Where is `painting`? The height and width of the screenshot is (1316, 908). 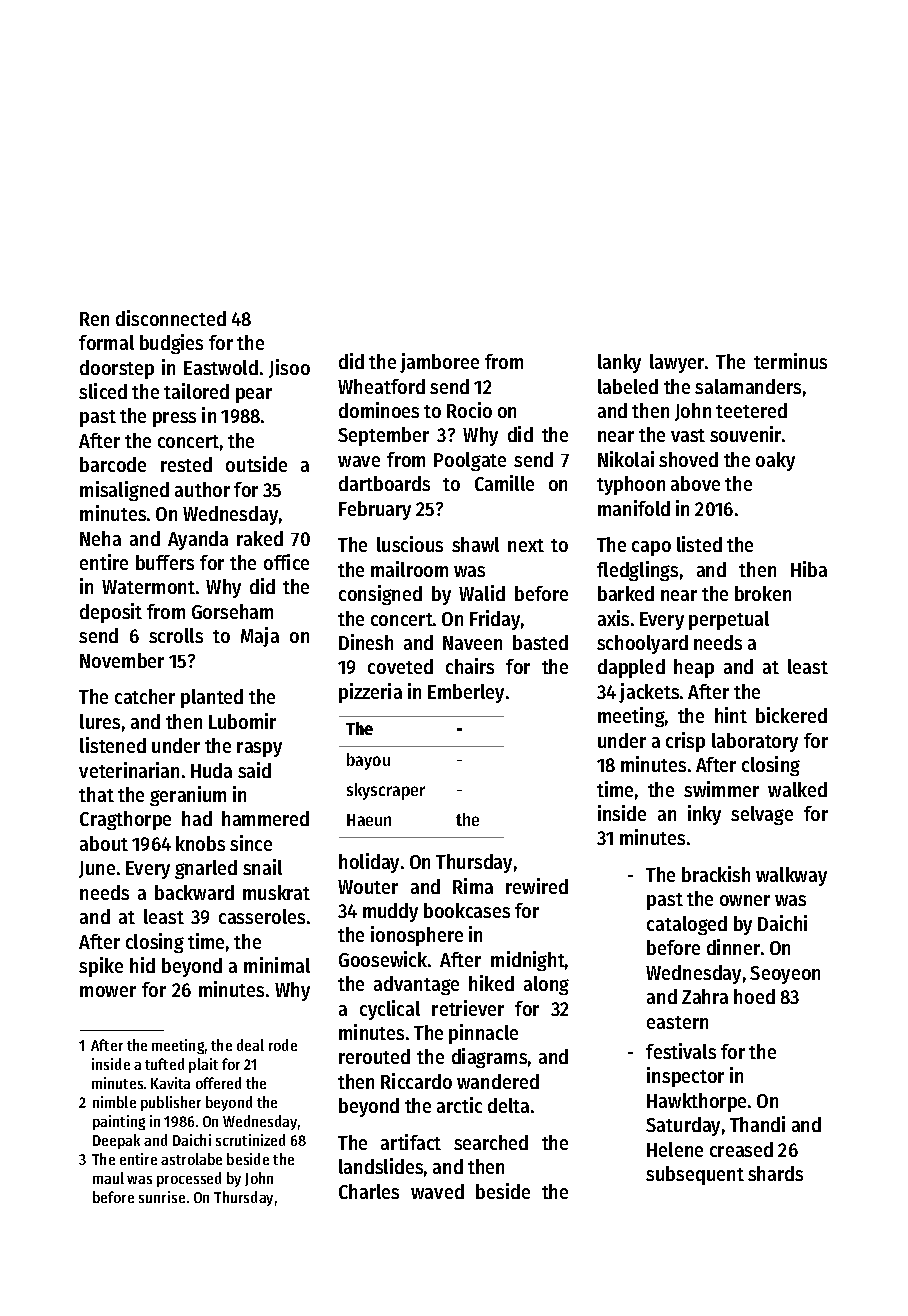 painting is located at coordinates (119, 1122).
